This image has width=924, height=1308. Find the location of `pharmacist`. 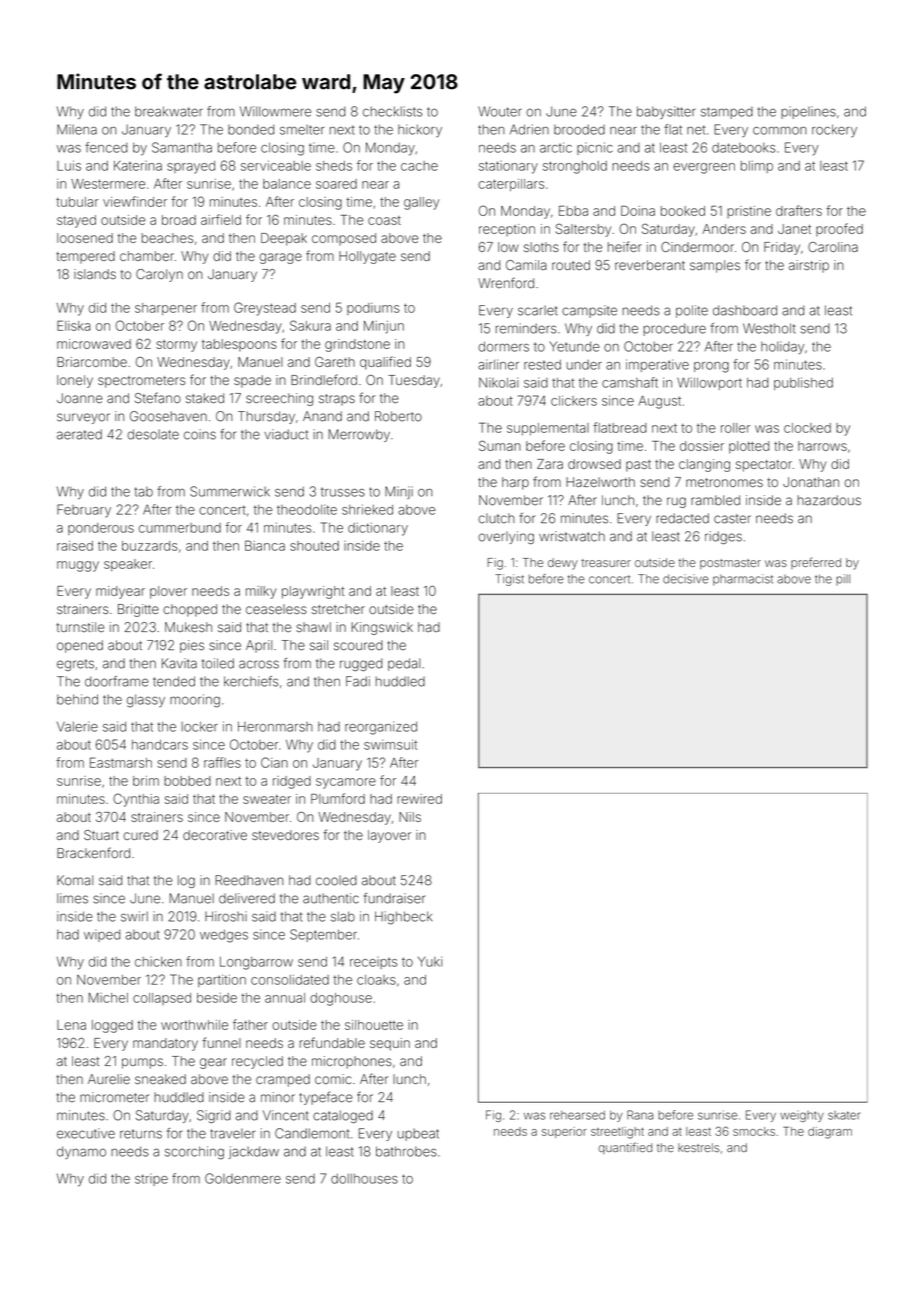

pharmacist is located at coordinates (743, 580).
